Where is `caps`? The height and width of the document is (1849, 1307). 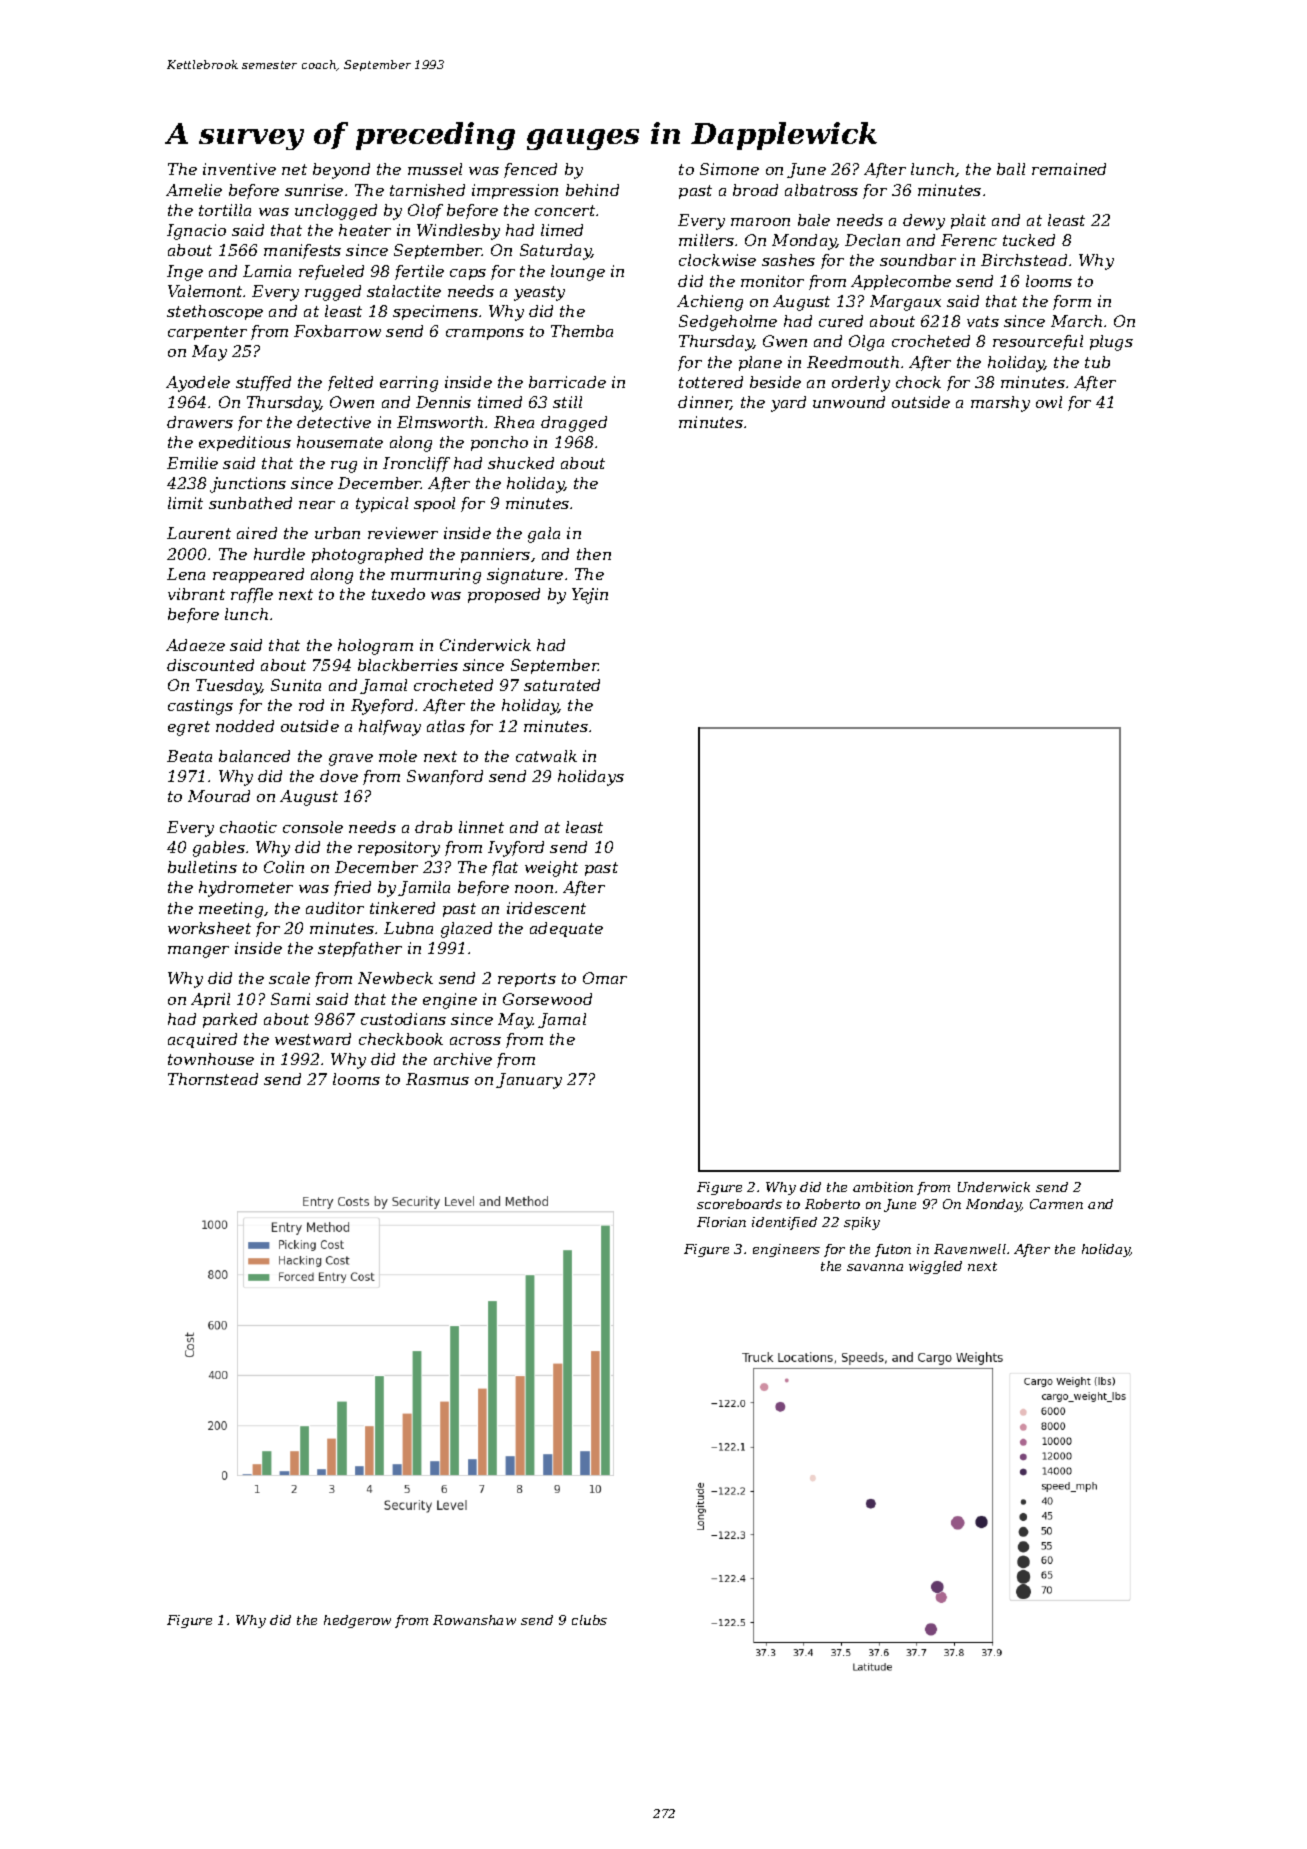 caps is located at coordinates (468, 274).
